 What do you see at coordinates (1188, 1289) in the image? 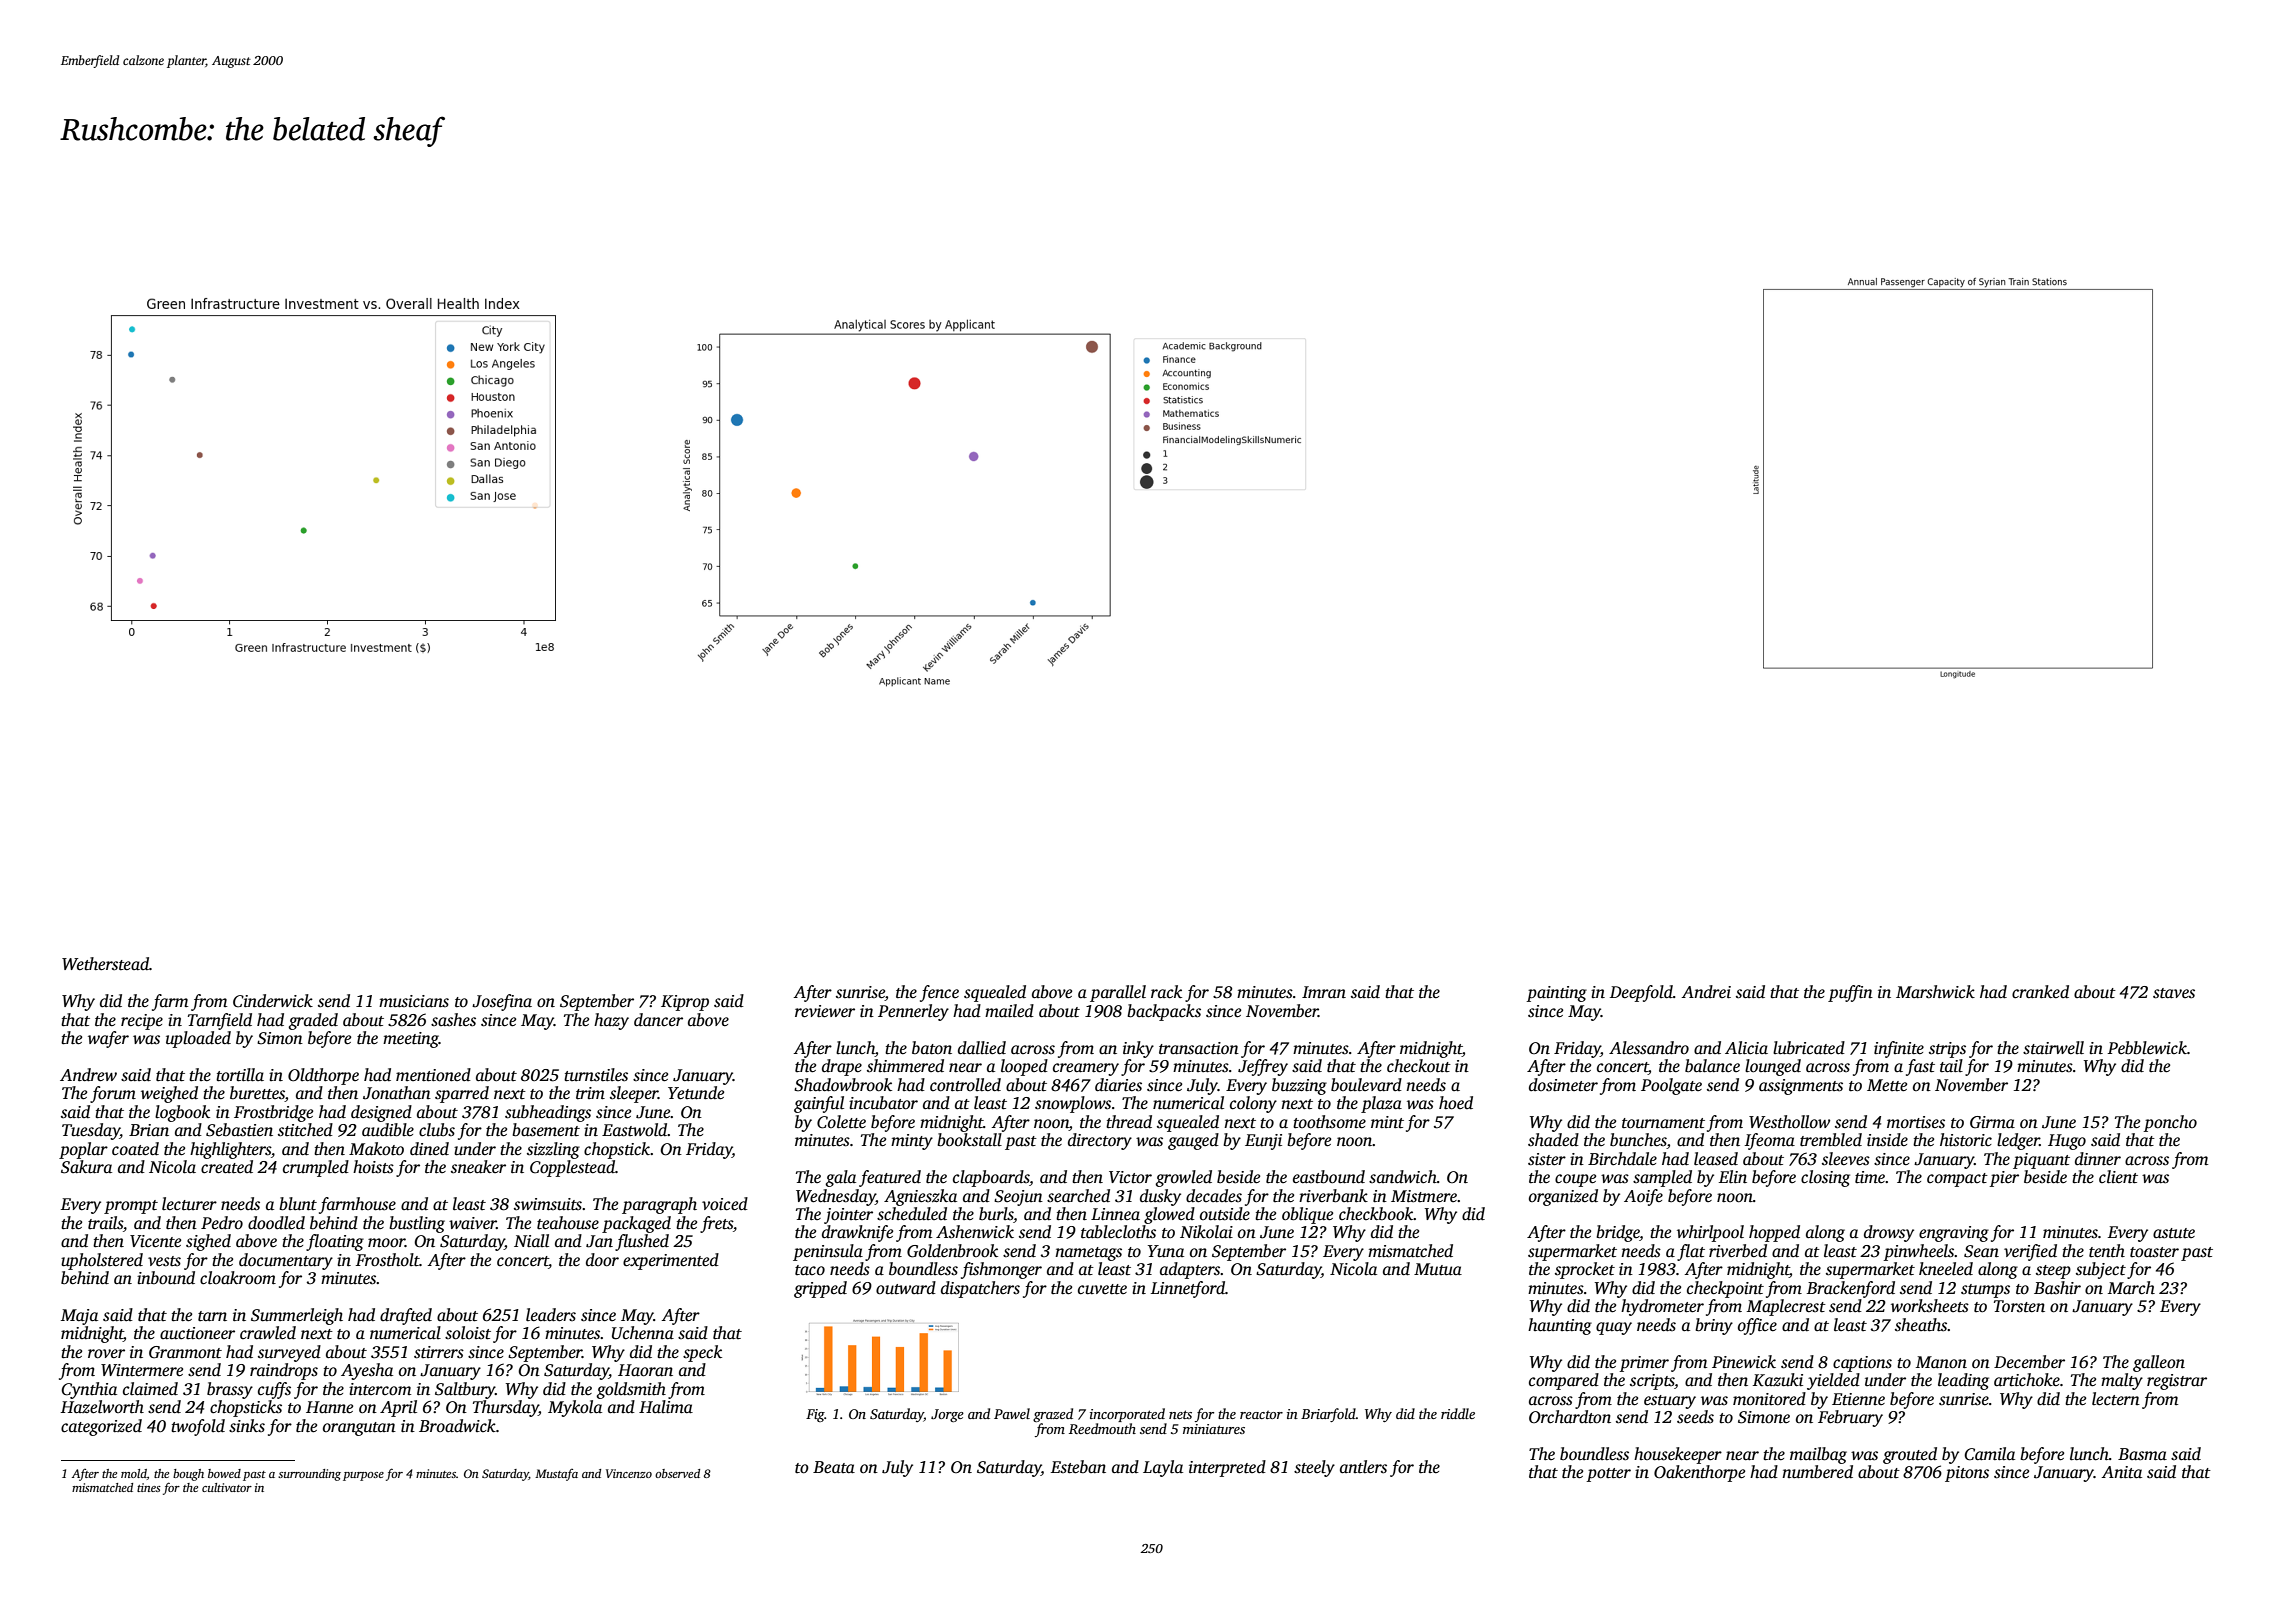
I see `Linnetford` at bounding box center [1188, 1289].
